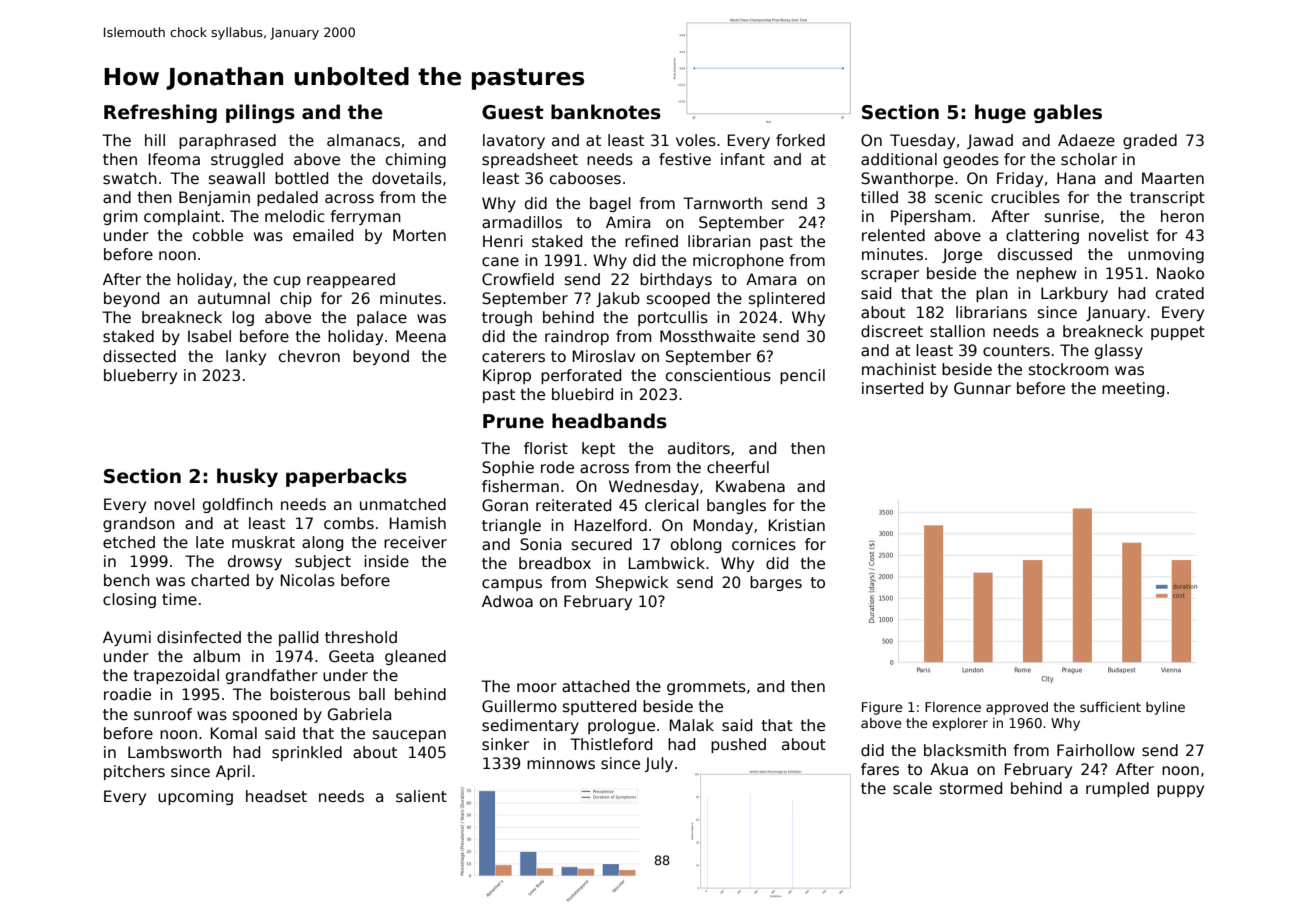 This screenshot has height=924, width=1308. What do you see at coordinates (263, 542) in the screenshot?
I see `muskrat` at bounding box center [263, 542].
